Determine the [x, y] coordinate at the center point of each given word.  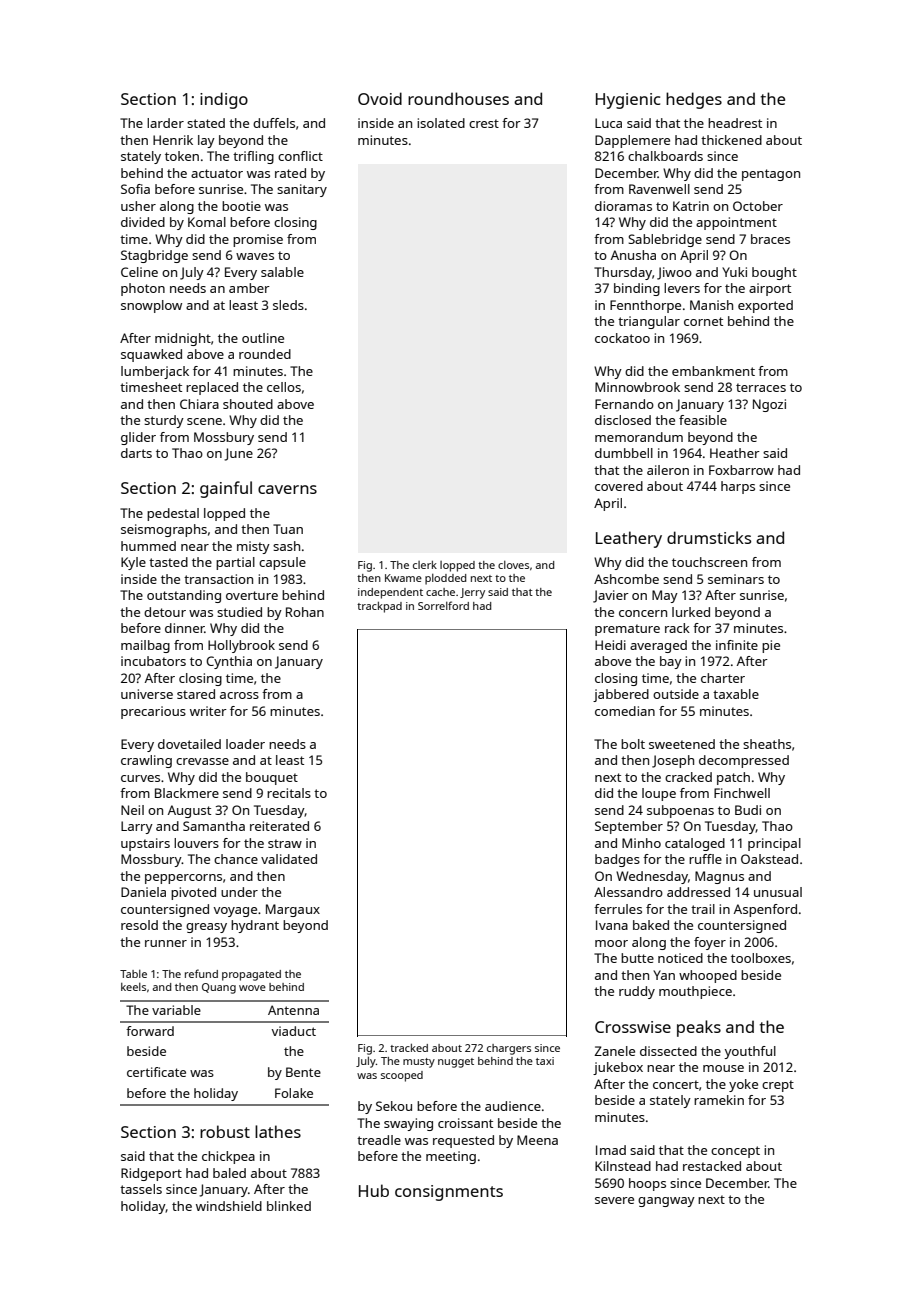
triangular [649, 322]
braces [770, 239]
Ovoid [380, 98]
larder [165, 123]
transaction [218, 579]
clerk [425, 565]
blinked [289, 1206]
